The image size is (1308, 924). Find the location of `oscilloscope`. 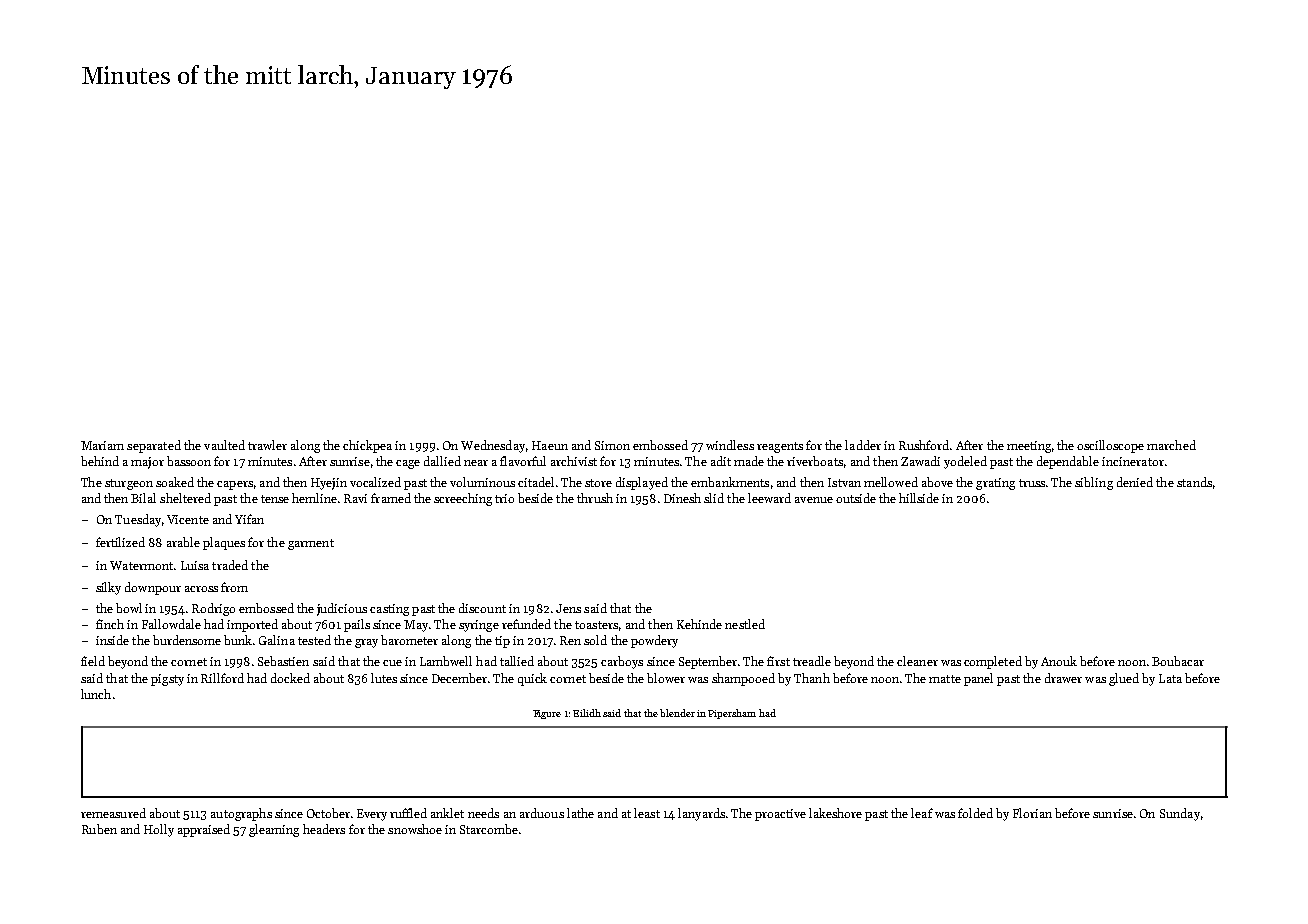

oscilloscope is located at coordinates (1110, 446).
